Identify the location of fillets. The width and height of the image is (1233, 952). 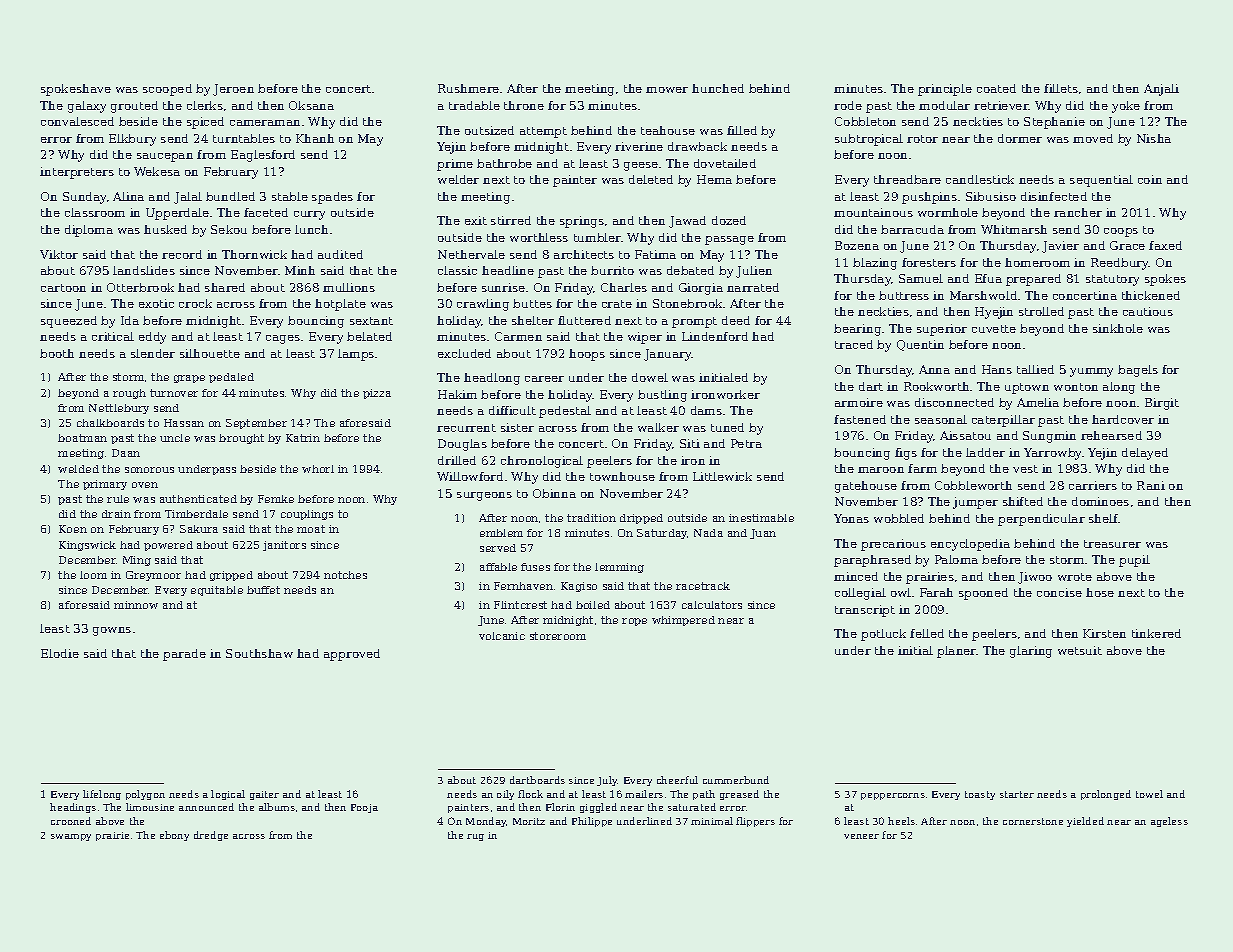
(1061, 88).
